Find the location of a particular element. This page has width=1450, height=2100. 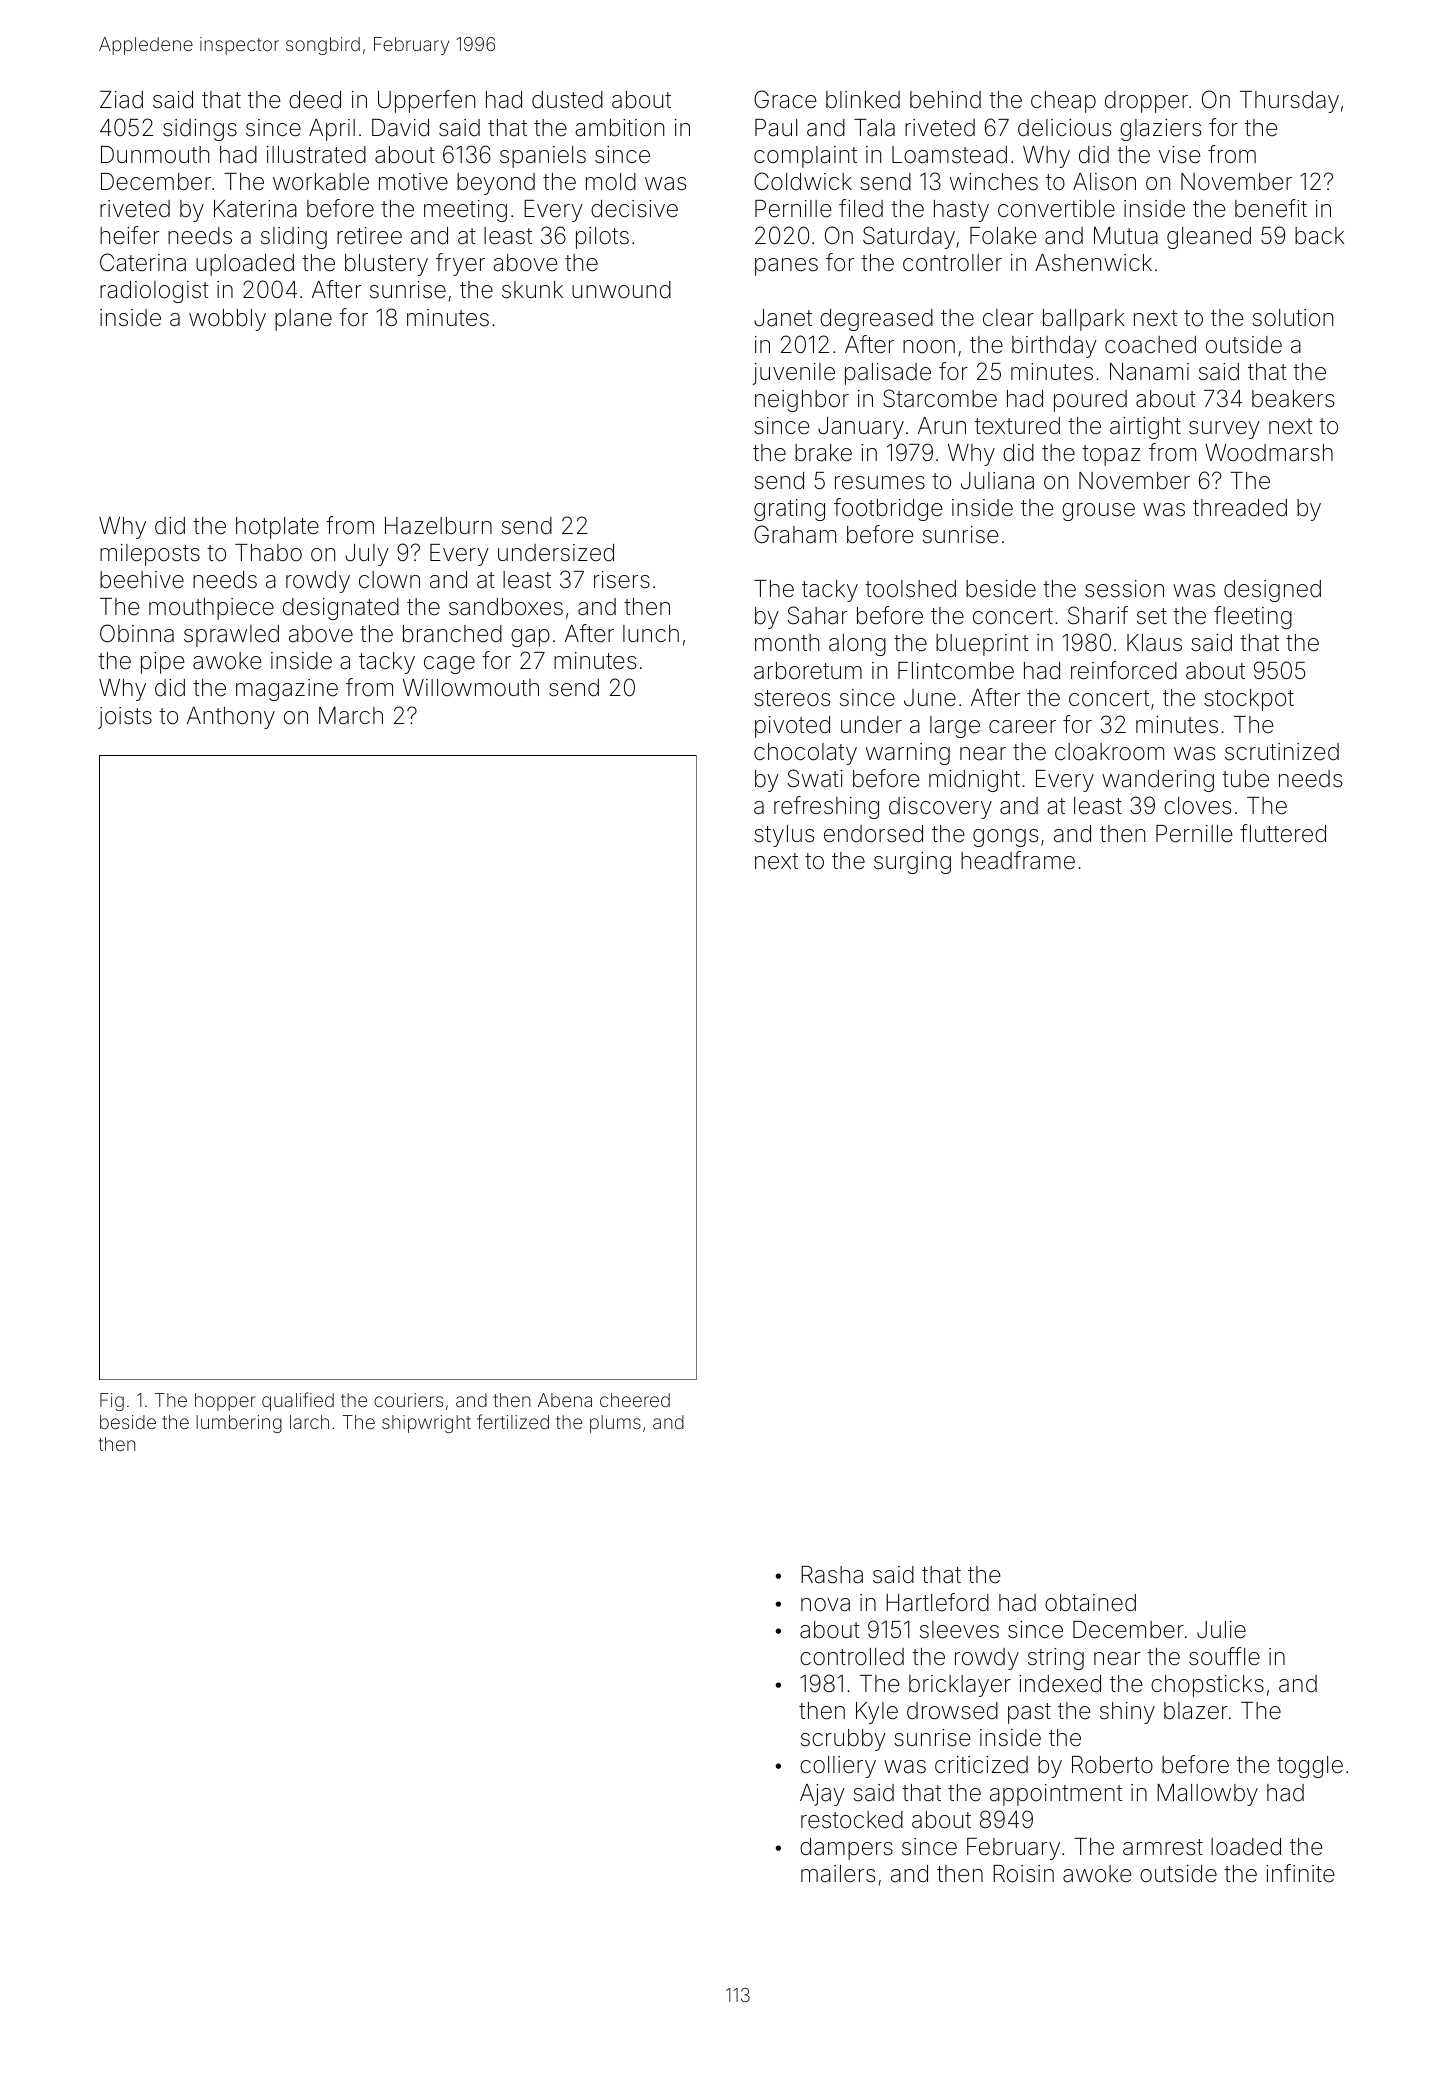

scrubby is located at coordinates (843, 1740).
